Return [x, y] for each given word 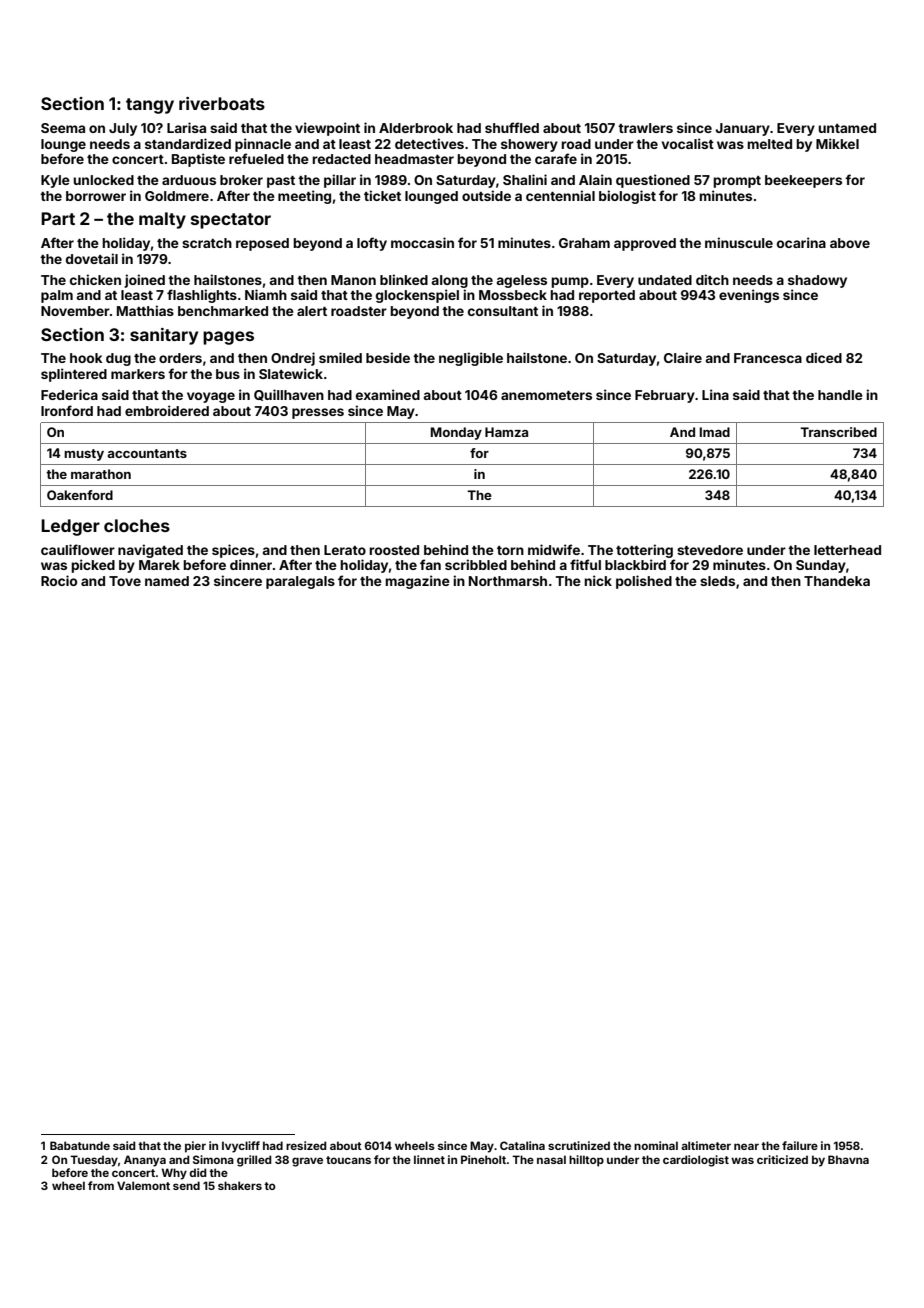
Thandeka [837, 581]
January [742, 129]
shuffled [512, 127]
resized [306, 1145]
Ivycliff [241, 1147]
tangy [150, 106]
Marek [159, 565]
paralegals [300, 582]
